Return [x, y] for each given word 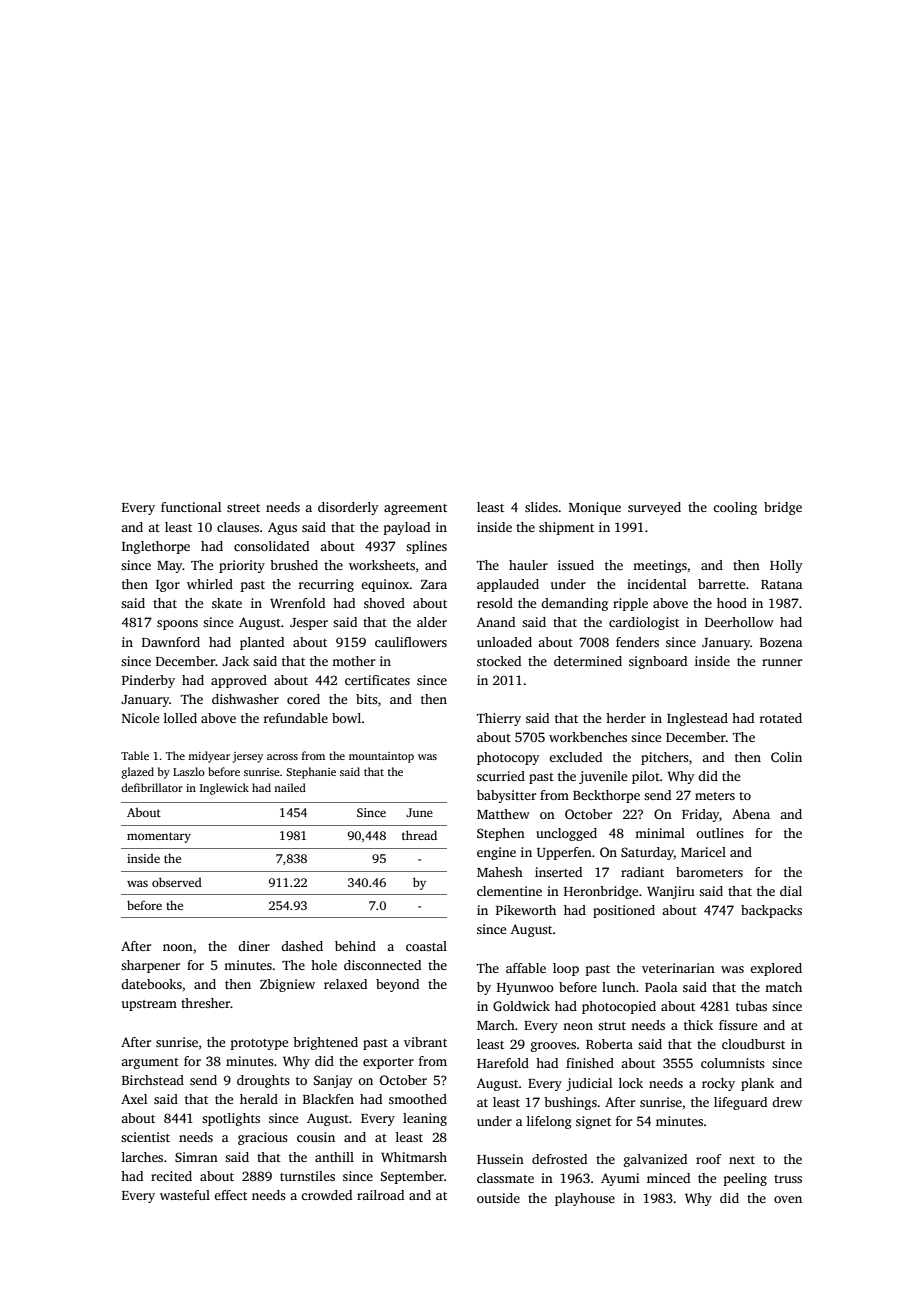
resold [495, 603]
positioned [624, 911]
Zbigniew [287, 985]
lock [631, 1083]
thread [419, 835]
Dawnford [171, 642]
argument [150, 1063]
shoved [384, 603]
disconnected [382, 965]
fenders [637, 642]
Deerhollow [739, 622]
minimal [660, 833]
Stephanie [311, 773]
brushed [294, 565]
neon [578, 1026]
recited [171, 1176]
